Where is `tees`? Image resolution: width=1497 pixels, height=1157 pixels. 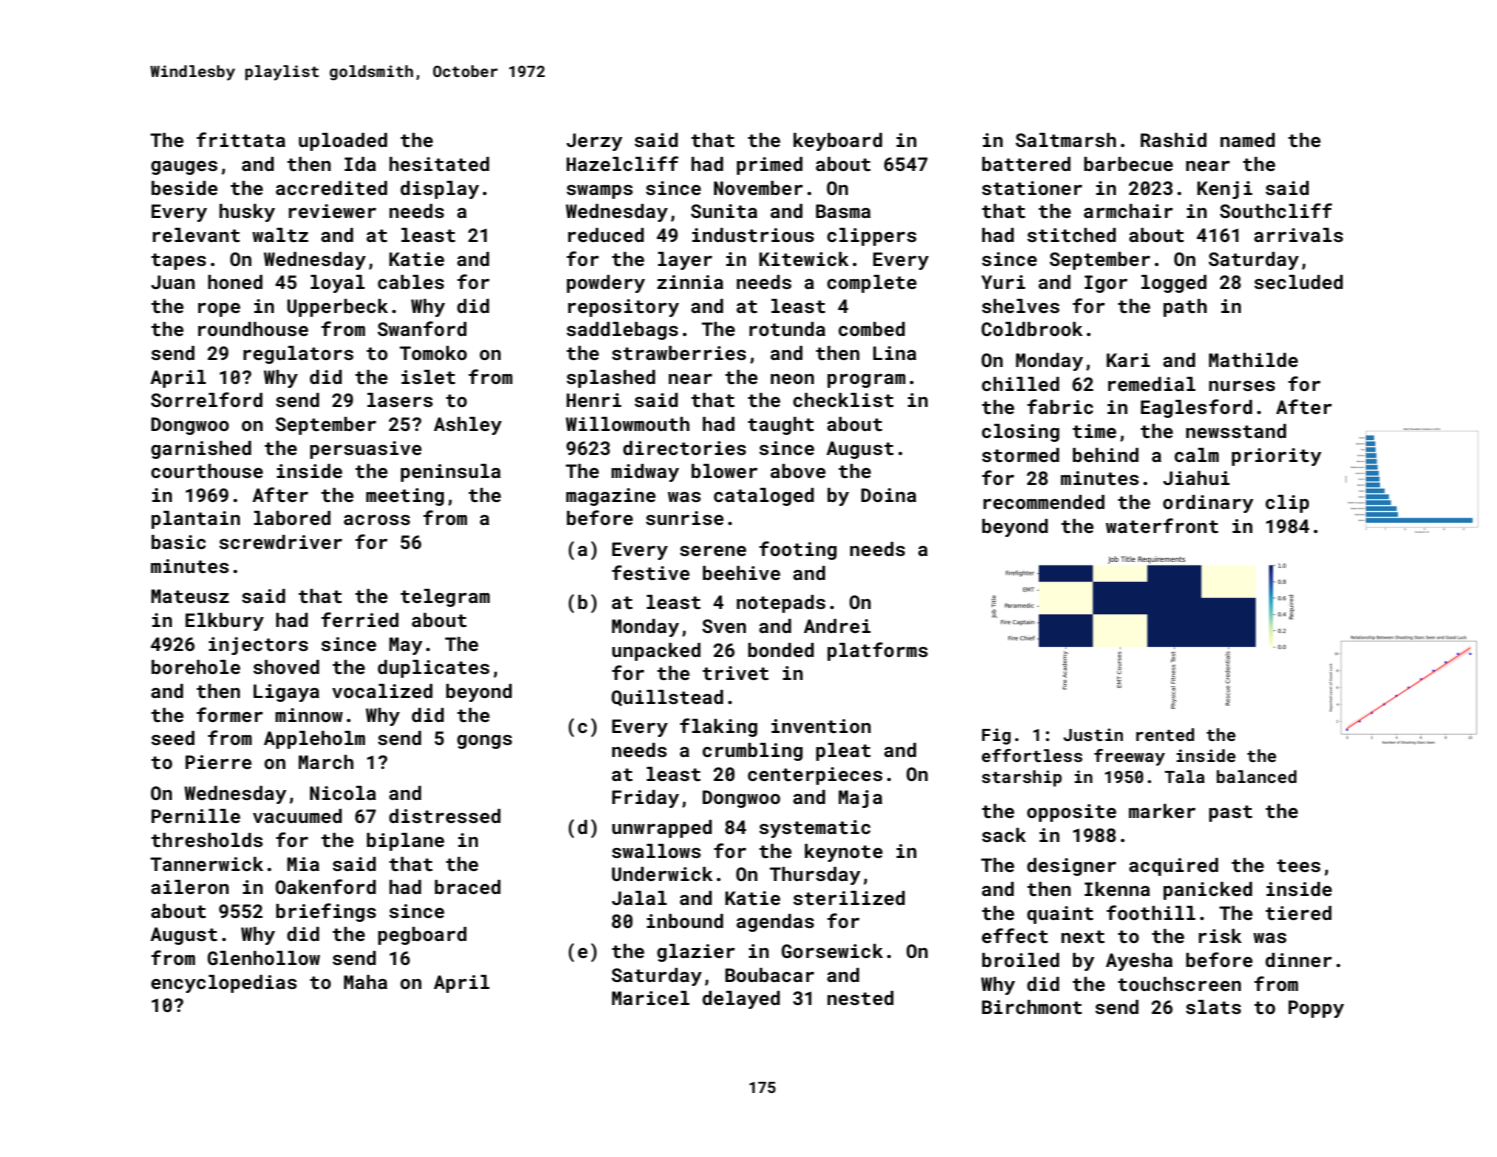
tees is located at coordinates (1299, 865).
